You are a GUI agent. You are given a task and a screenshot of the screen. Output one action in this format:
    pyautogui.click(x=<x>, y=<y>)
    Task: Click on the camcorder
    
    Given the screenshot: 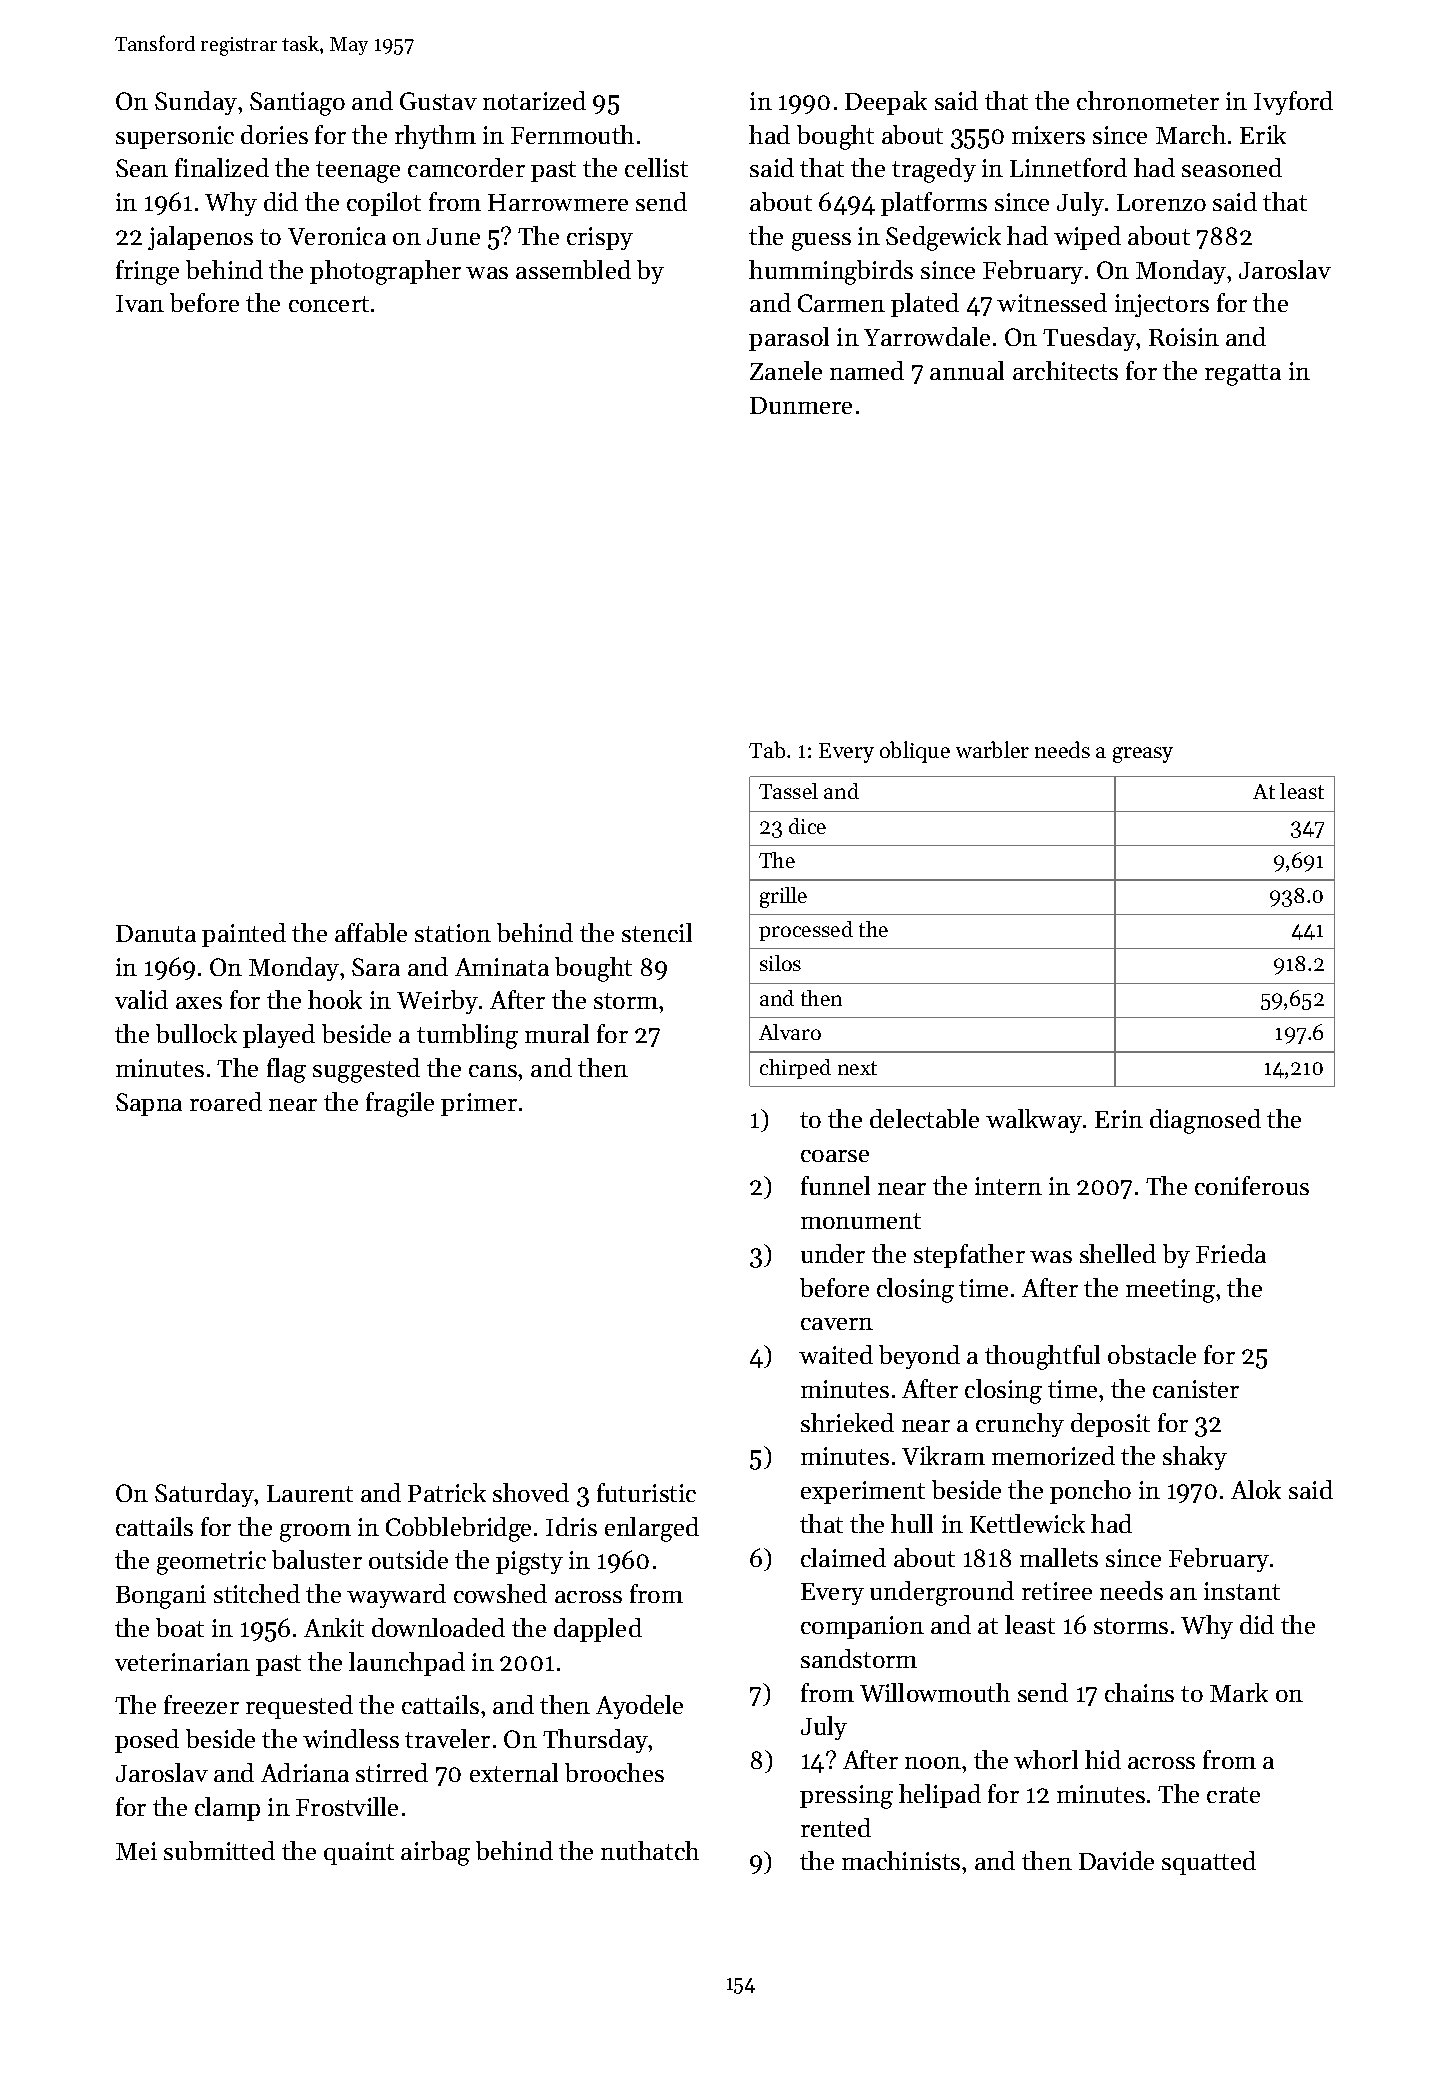 What is the action you would take?
    pyautogui.click(x=466, y=167)
